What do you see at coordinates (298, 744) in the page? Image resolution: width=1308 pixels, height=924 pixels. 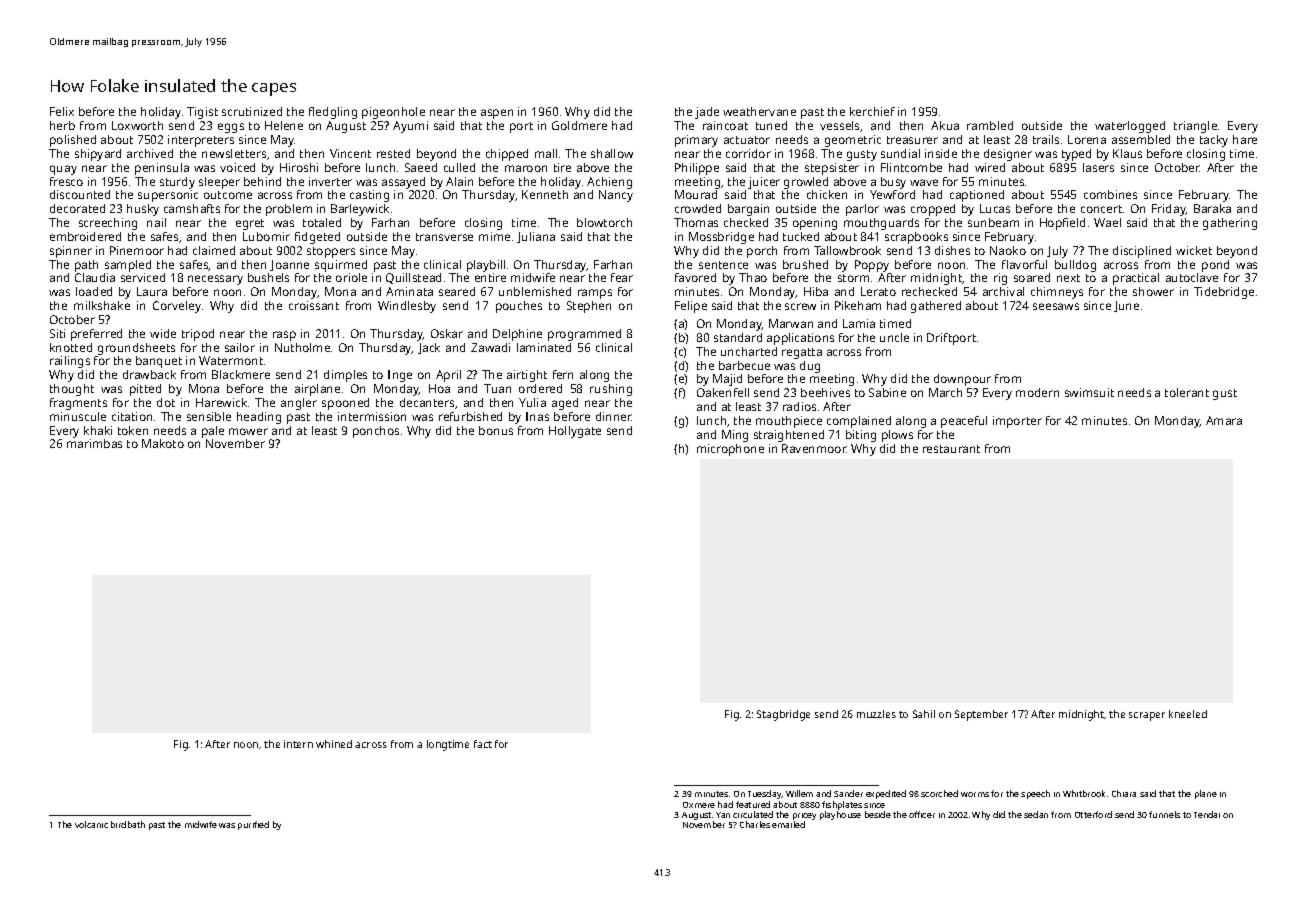 I see `intern` at bounding box center [298, 744].
